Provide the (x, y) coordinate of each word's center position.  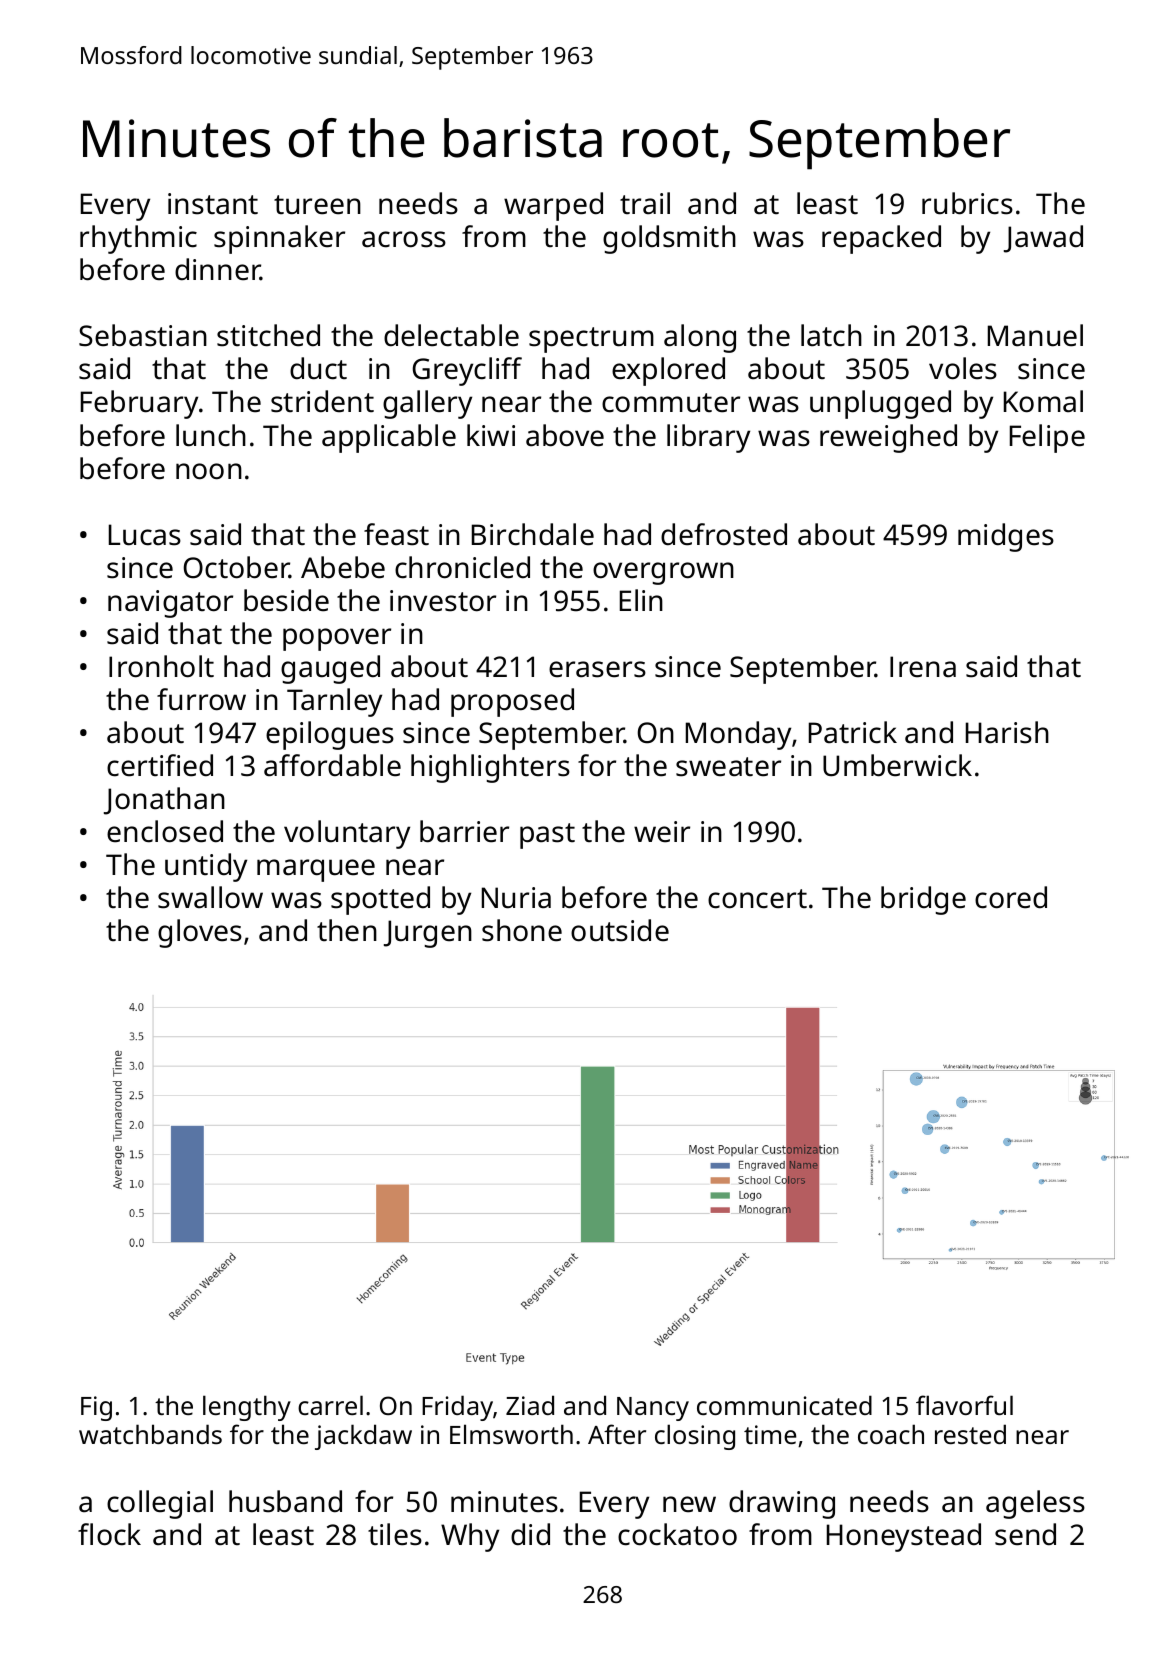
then (347, 930)
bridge (923, 900)
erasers (597, 669)
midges (1006, 537)
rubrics (967, 203)
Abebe (343, 567)
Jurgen (428, 934)
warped (553, 206)
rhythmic (138, 239)
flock (109, 1534)
